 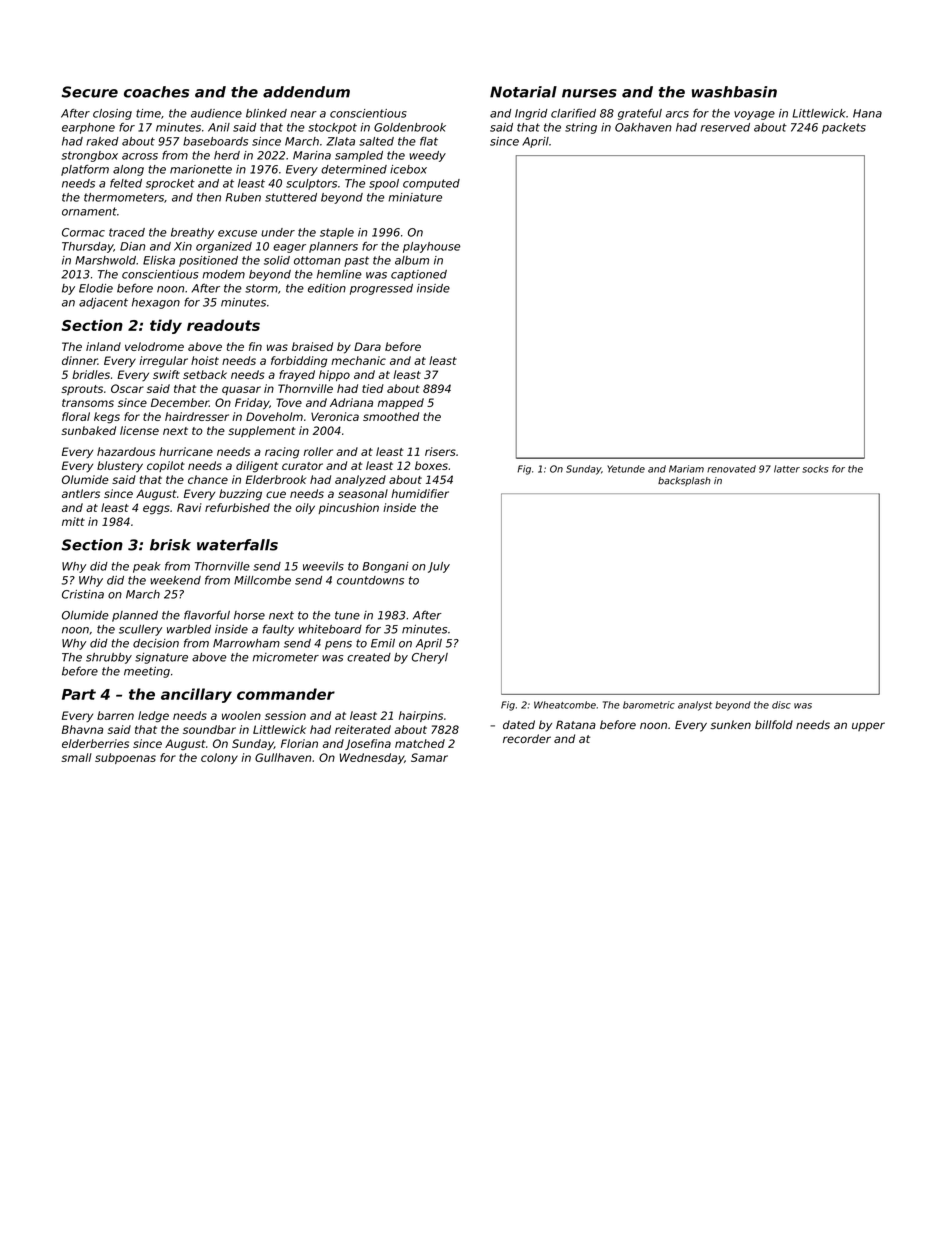 I want to click on chance, so click(x=208, y=479).
